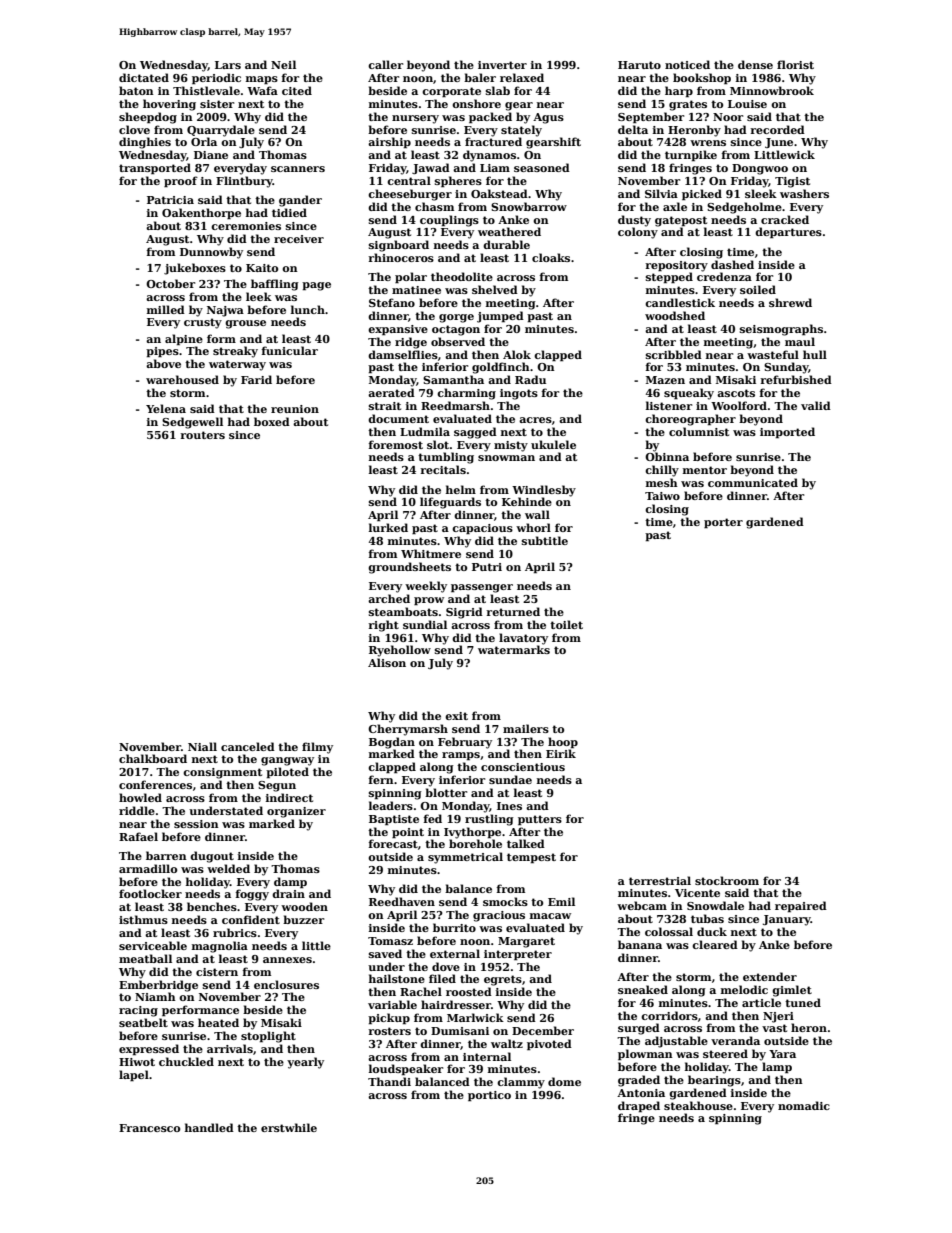  What do you see at coordinates (149, 1128) in the image?
I see `Francesco` at bounding box center [149, 1128].
